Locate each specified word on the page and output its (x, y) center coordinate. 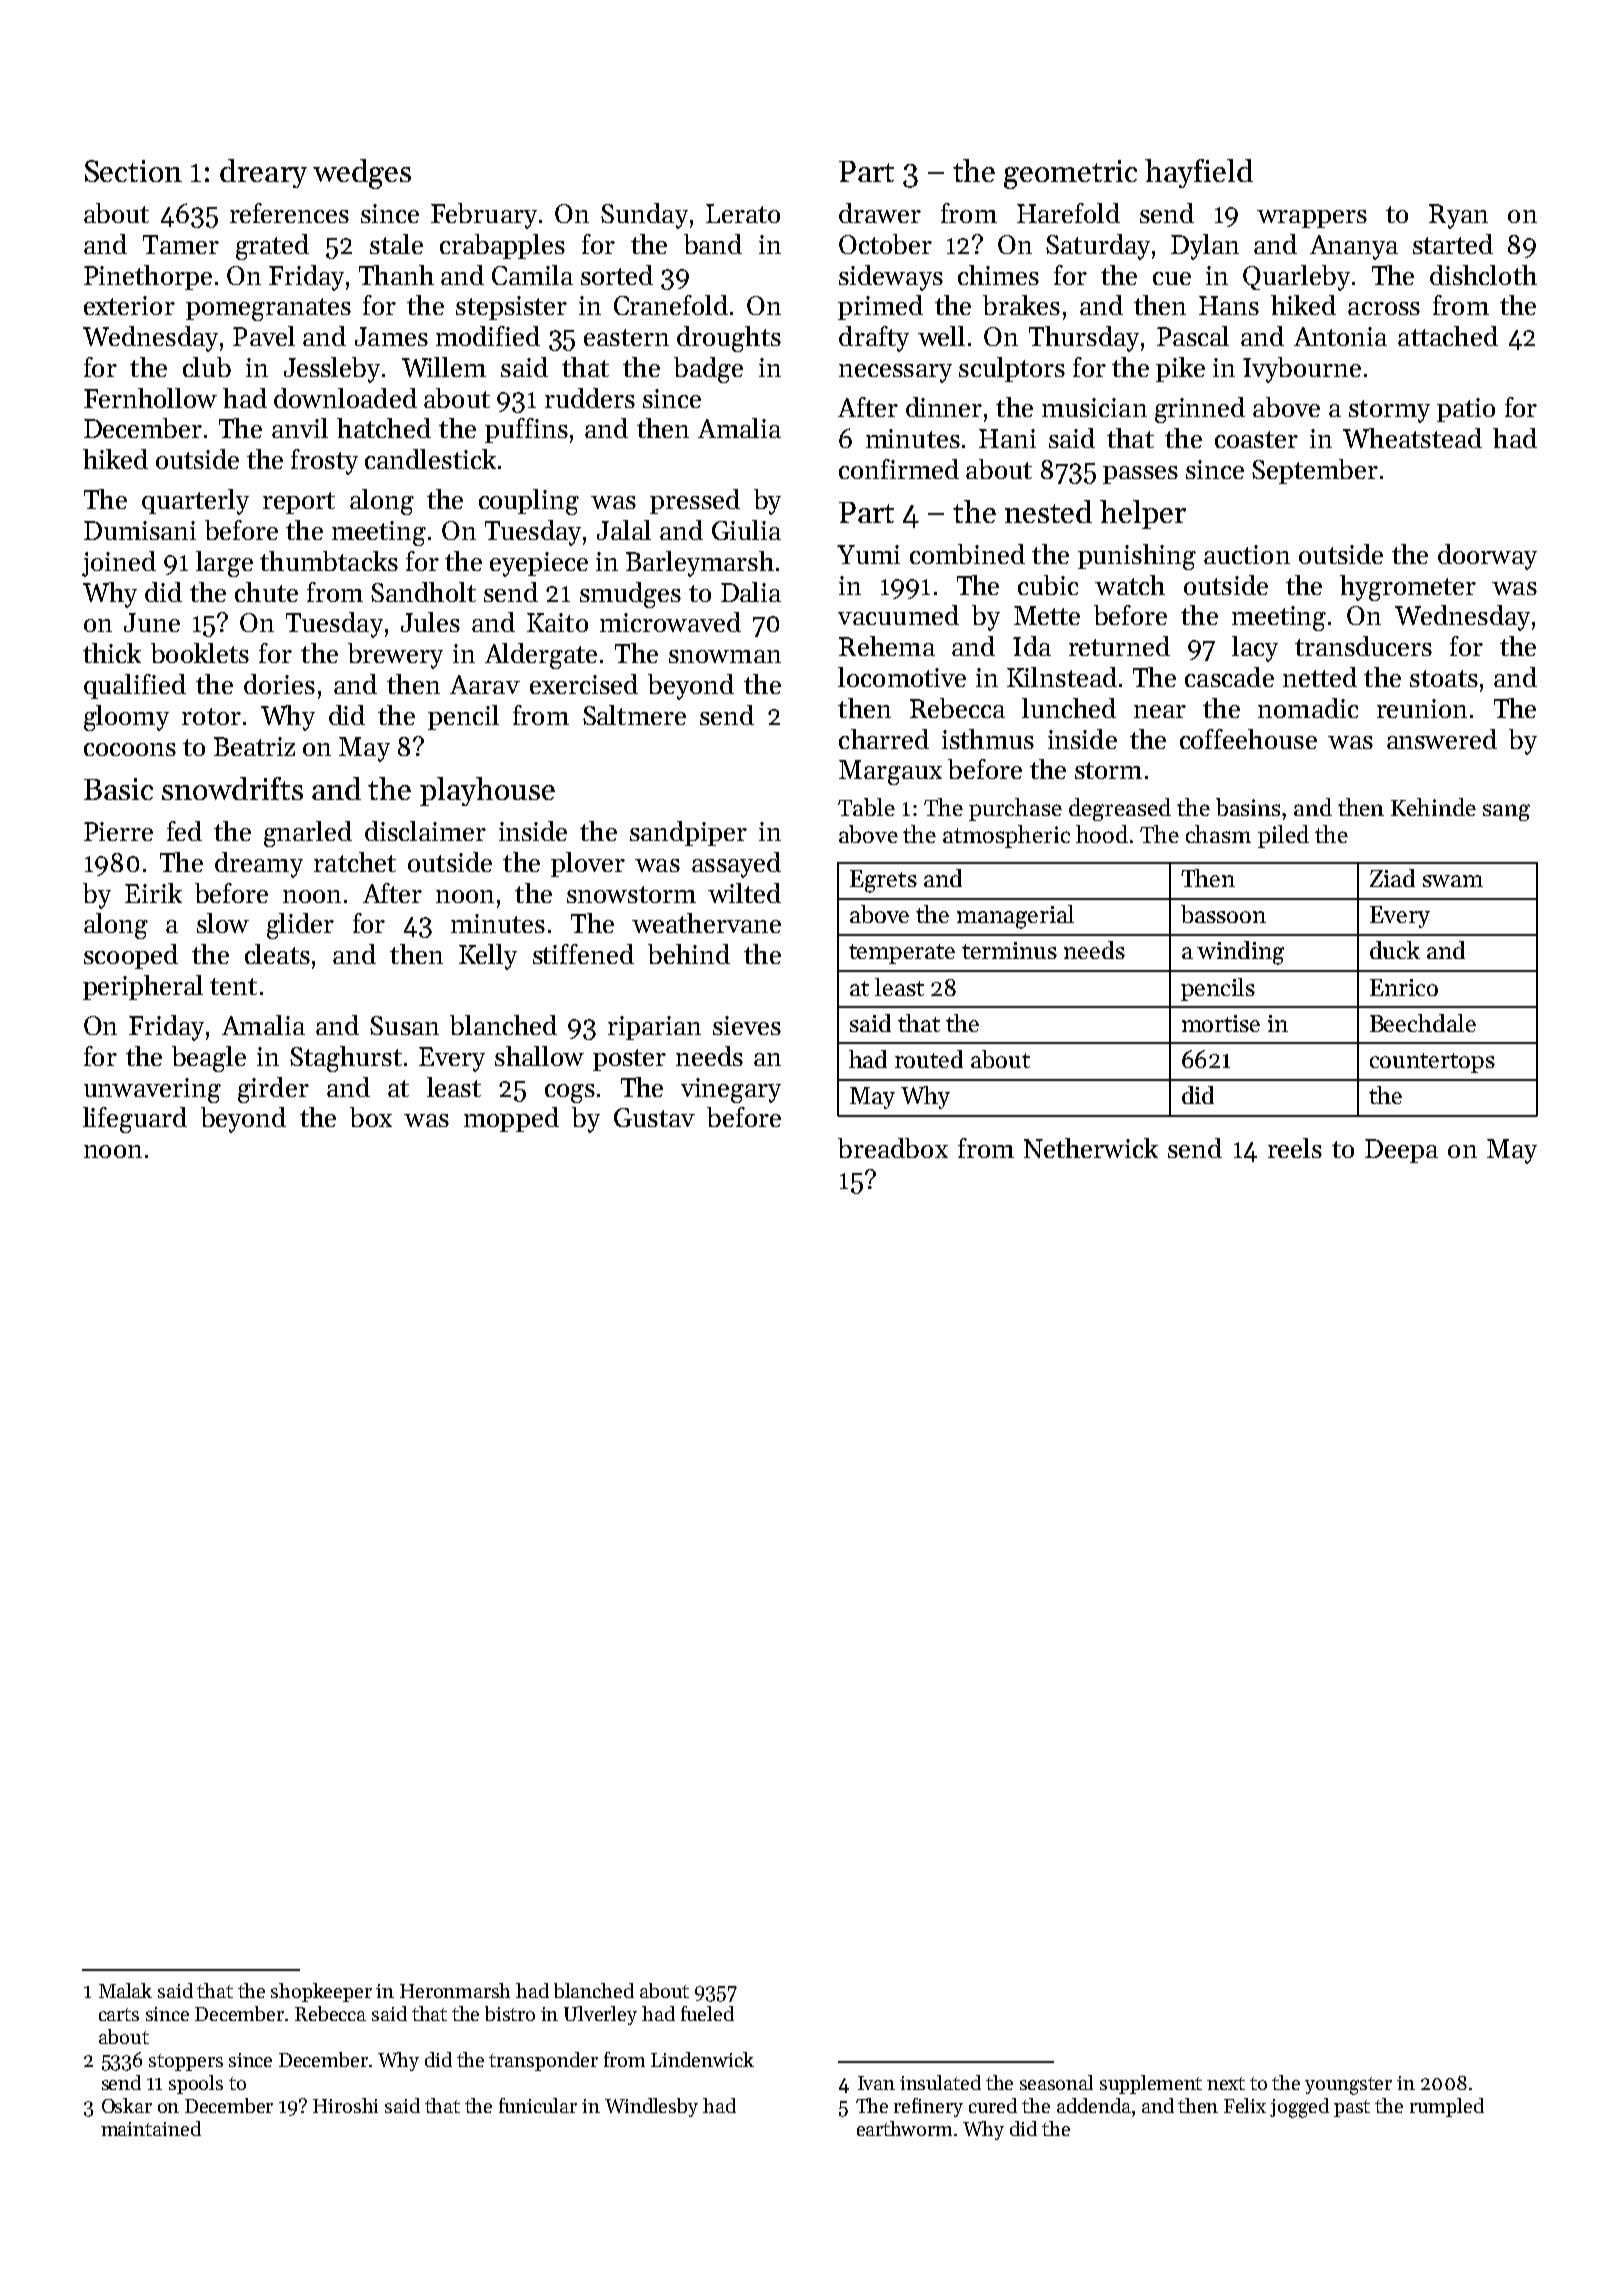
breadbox (893, 1148)
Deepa (1401, 1151)
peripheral (143, 987)
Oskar (127, 2105)
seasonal (1056, 2082)
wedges (362, 174)
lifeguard (135, 1120)
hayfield (1199, 173)
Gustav (654, 1117)
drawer (880, 213)
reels (1295, 1148)
